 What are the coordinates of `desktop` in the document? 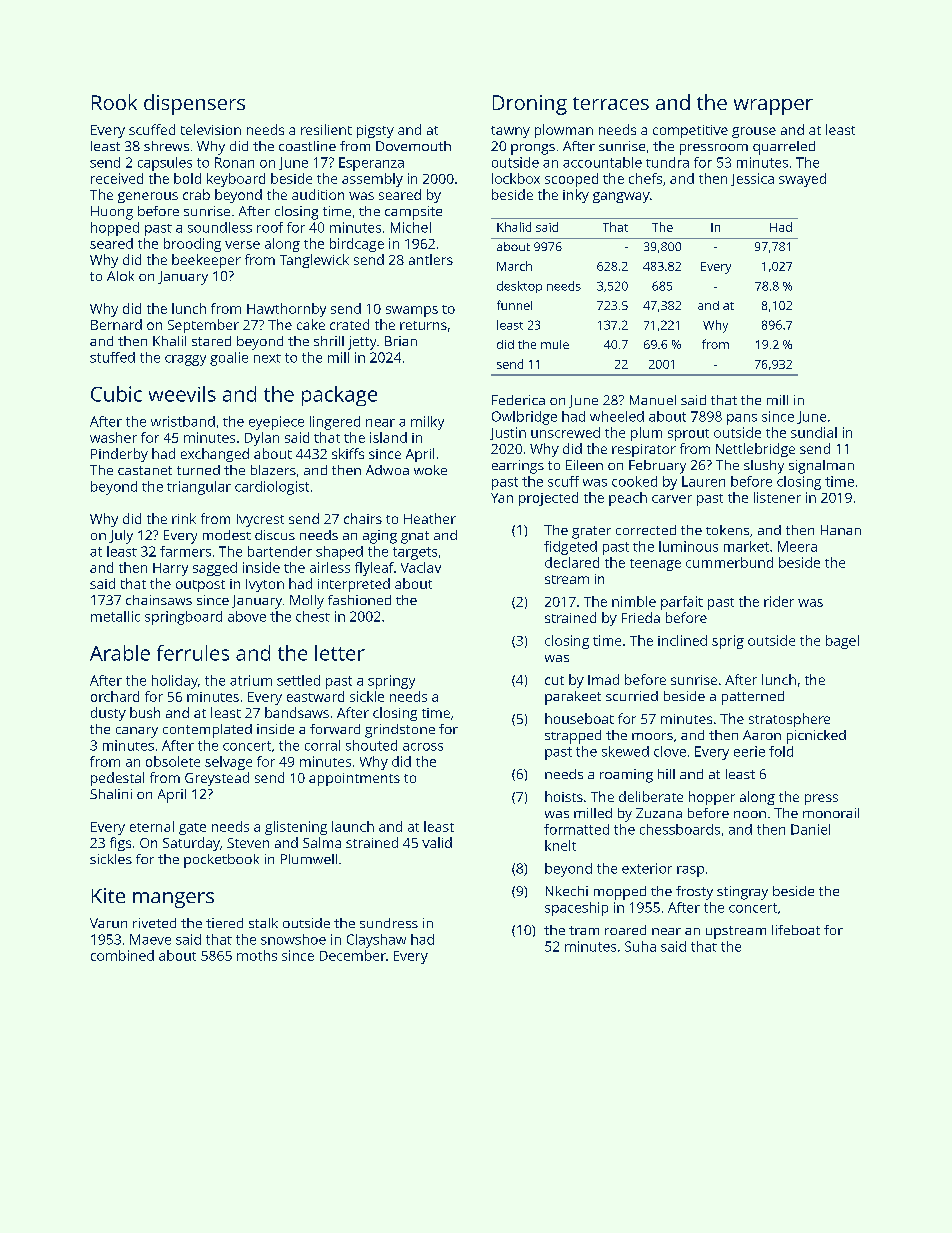 It's located at (519, 287).
